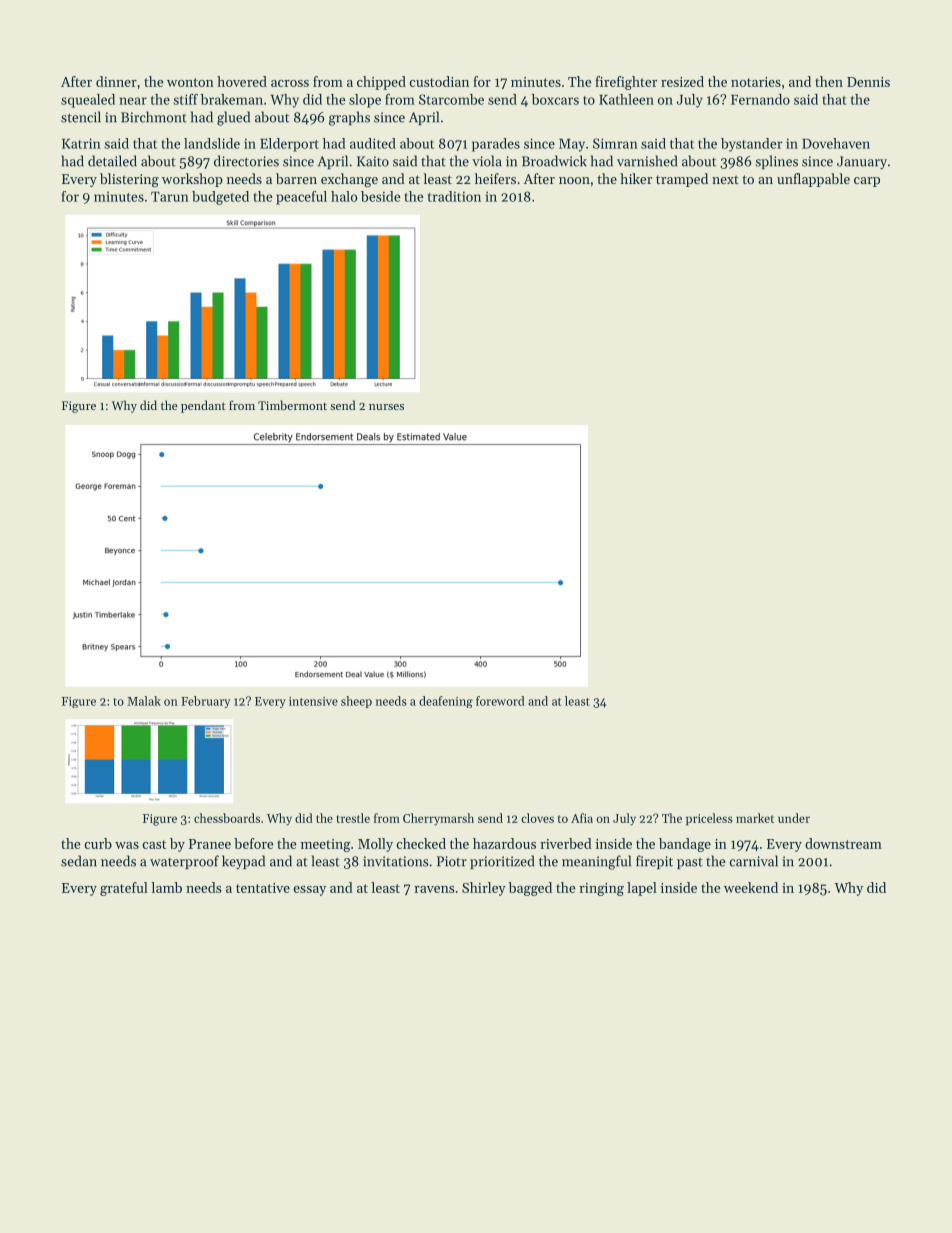  I want to click on tradition, so click(454, 196).
